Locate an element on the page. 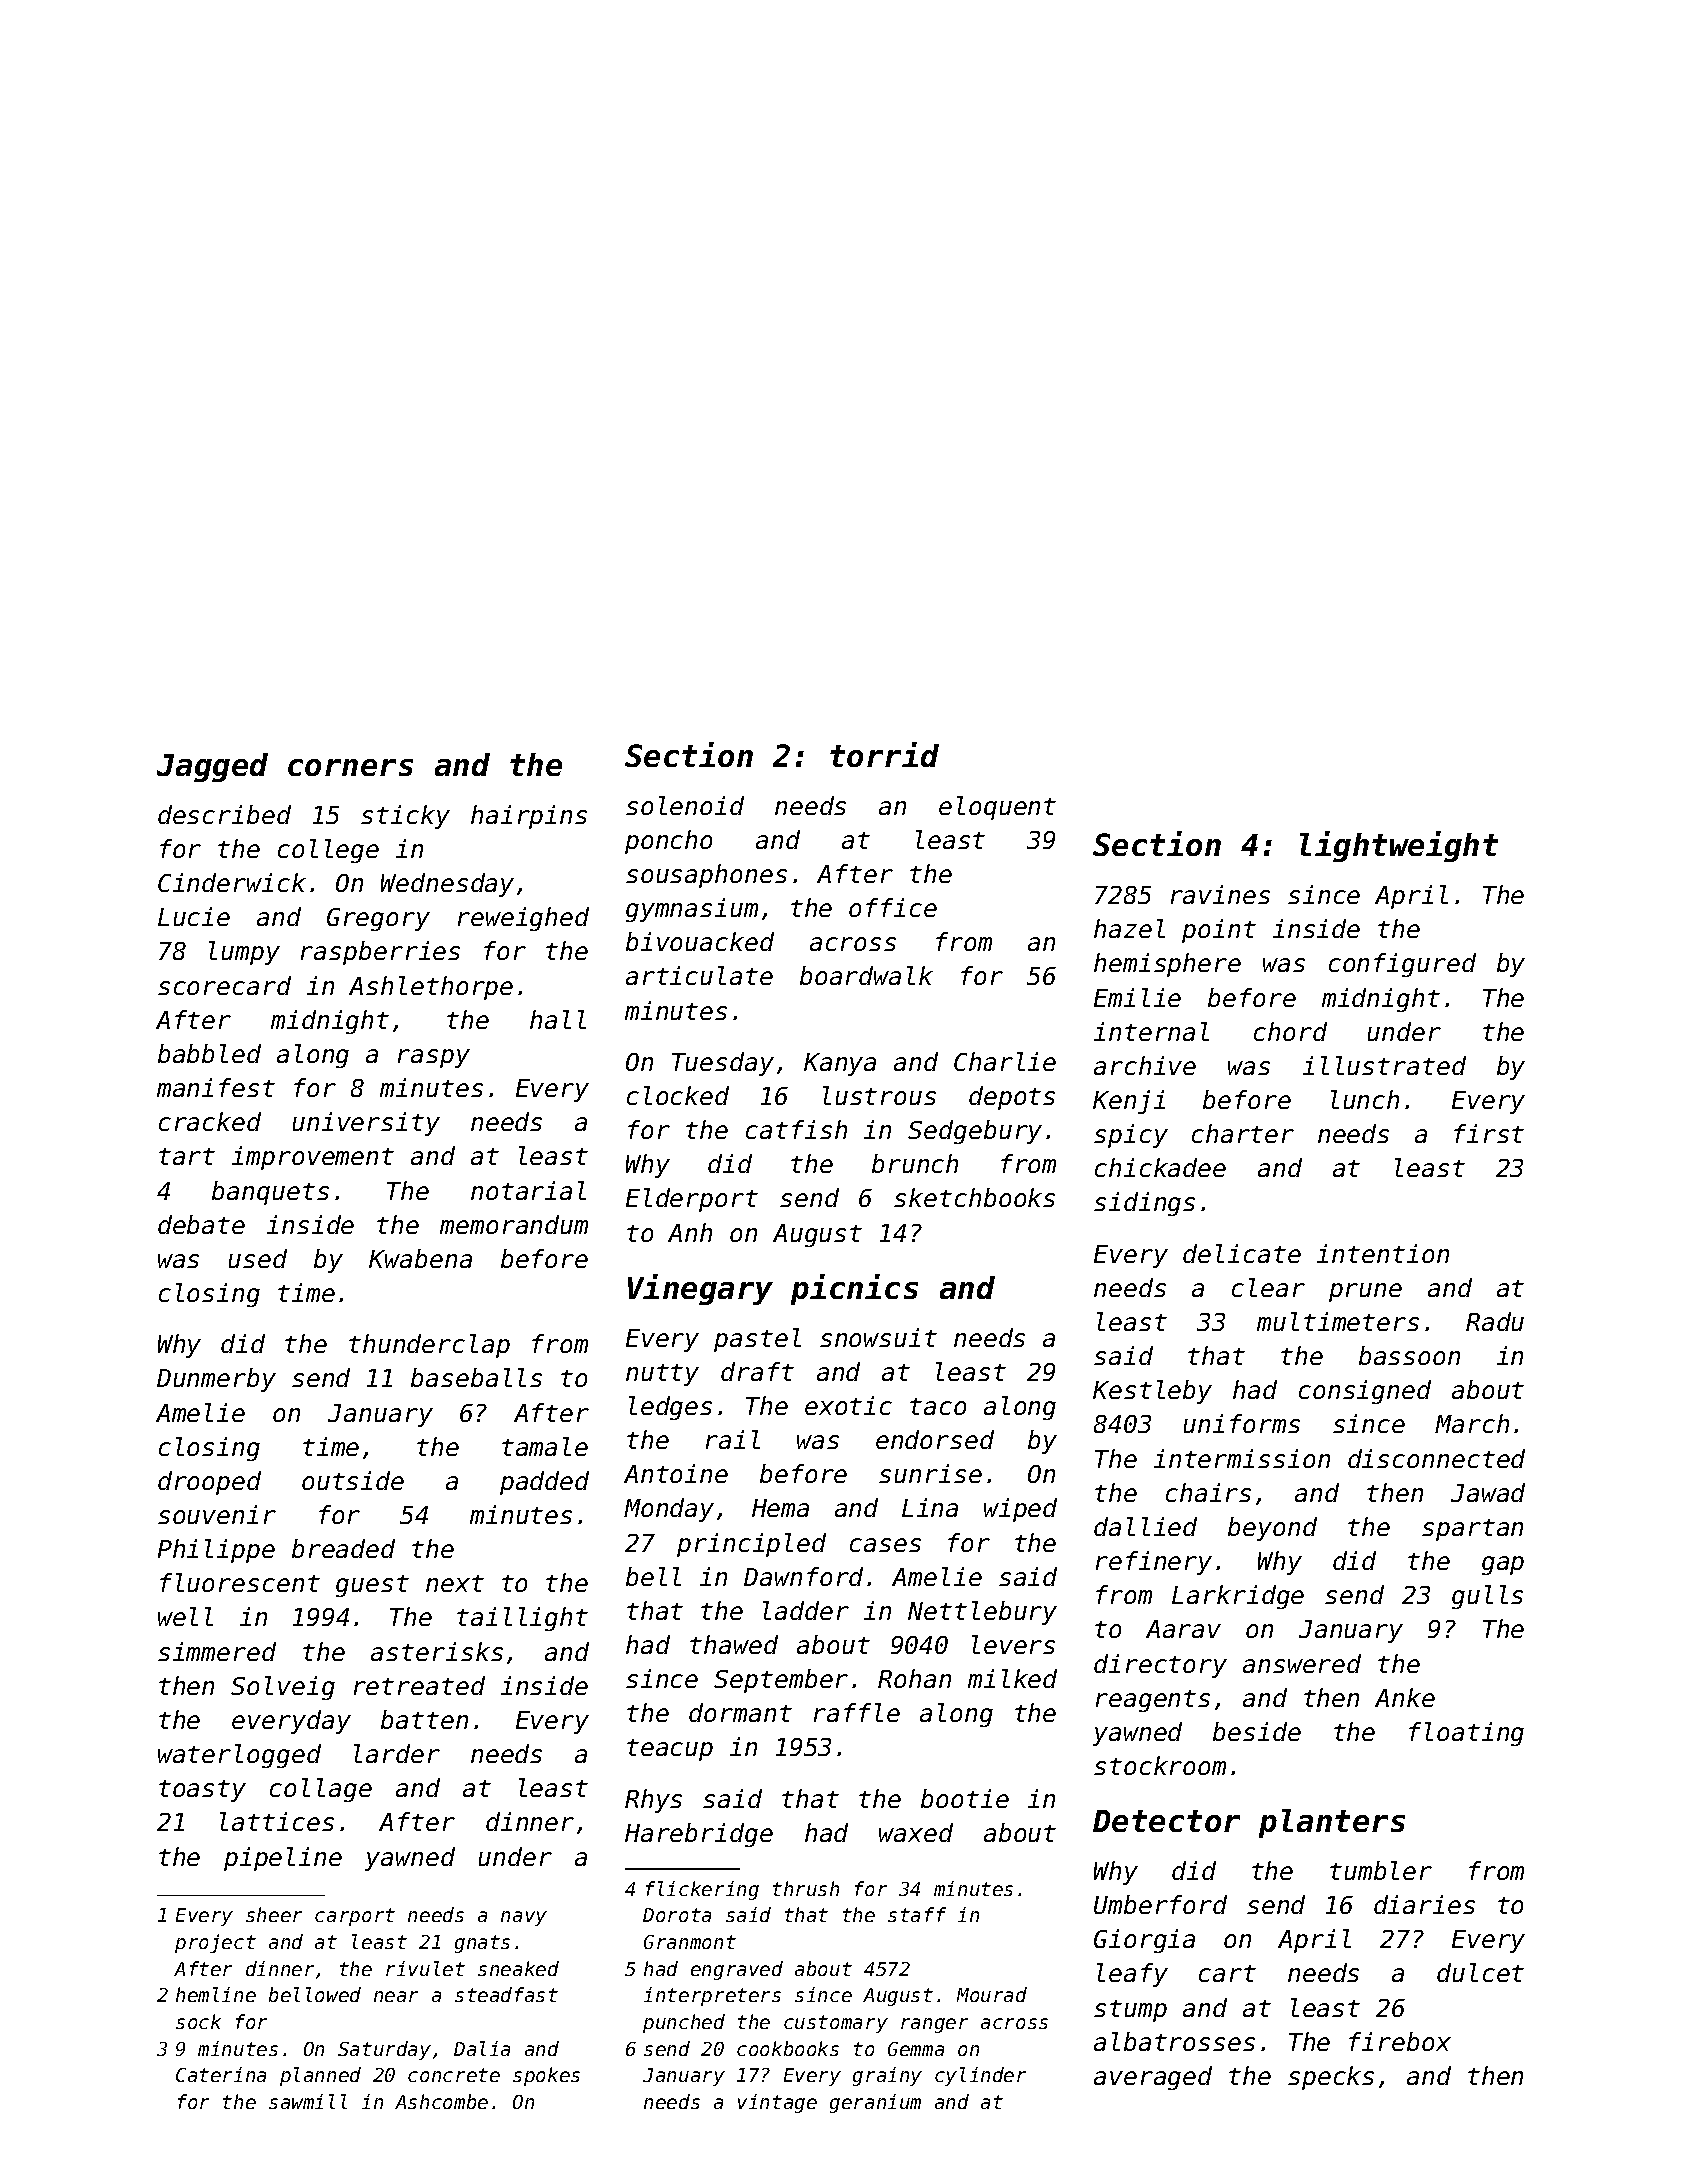 This document has width=1683, height=2178. configured is located at coordinates (1402, 965).
